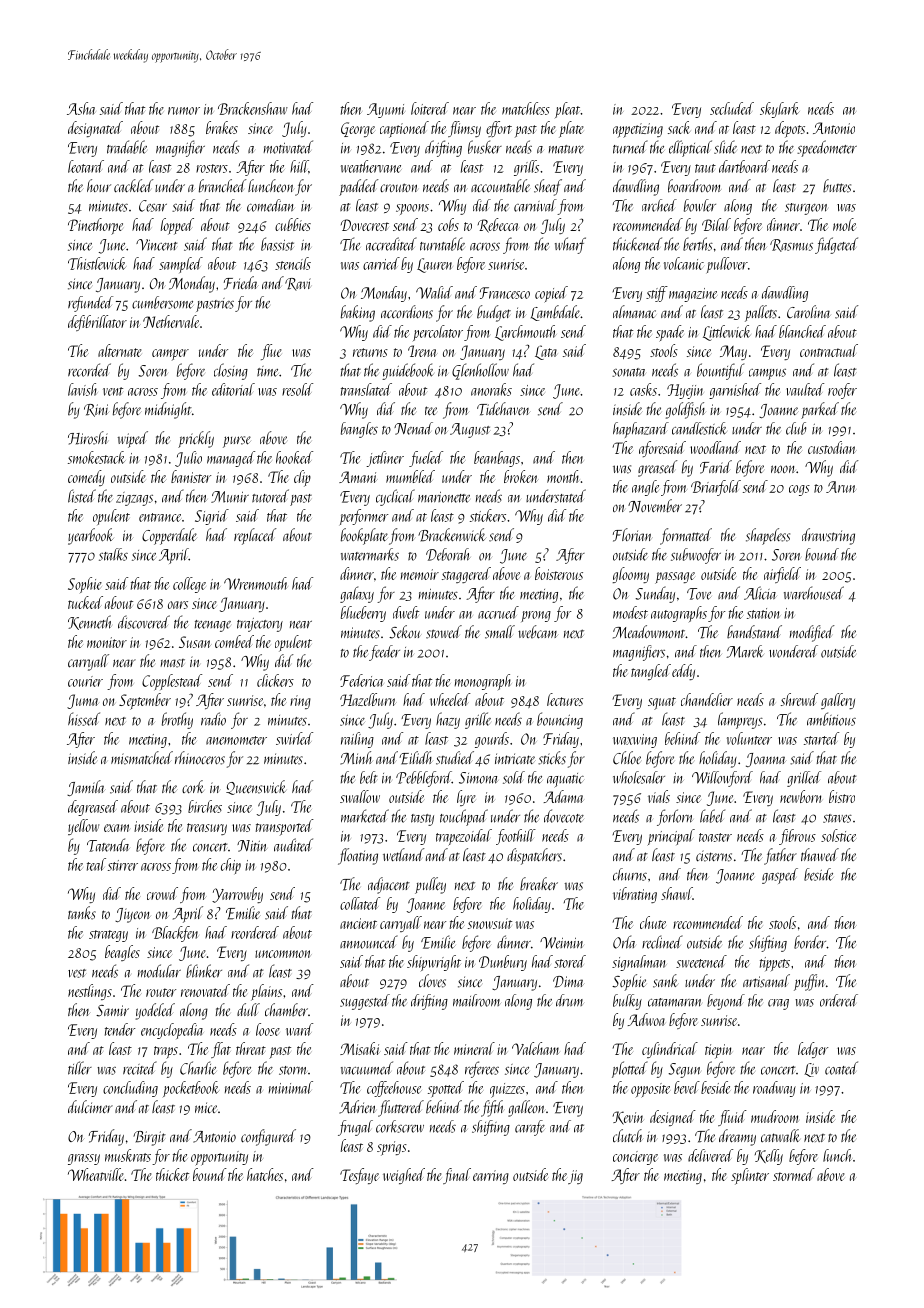 The width and height of the screenshot is (924, 1308). I want to click on secluded, so click(732, 108).
